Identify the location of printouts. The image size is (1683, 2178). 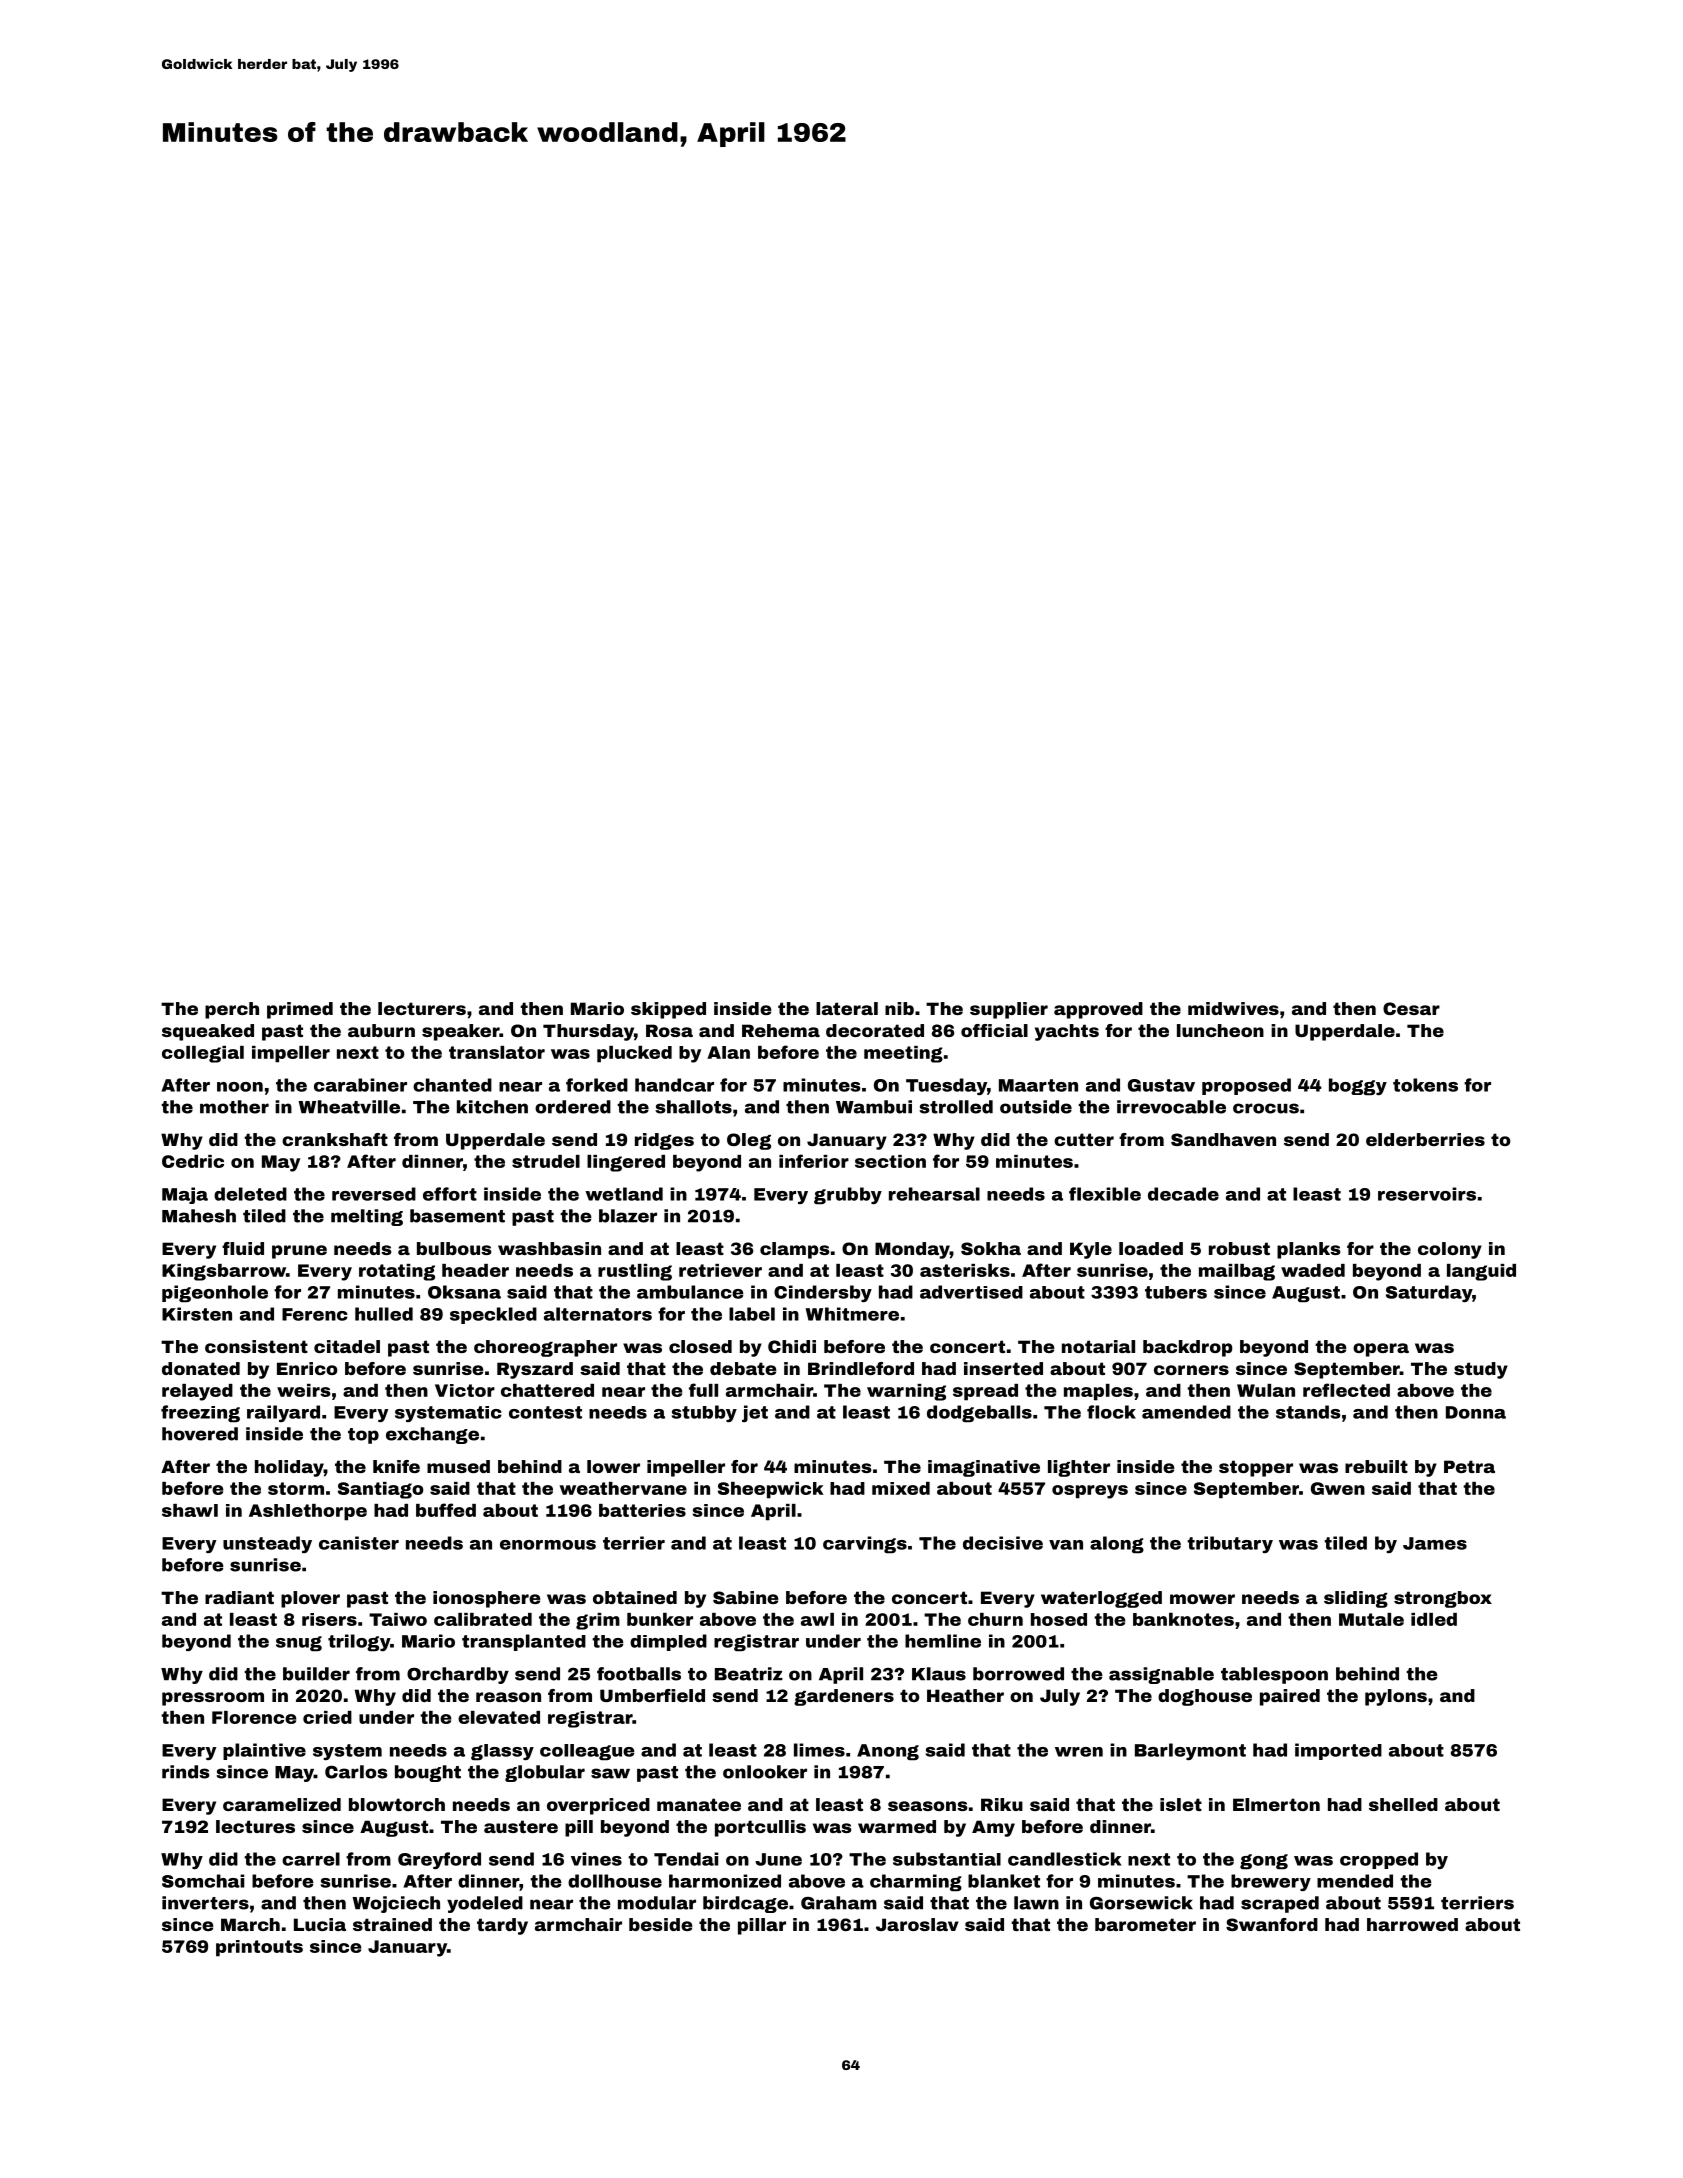
(259, 1948).
